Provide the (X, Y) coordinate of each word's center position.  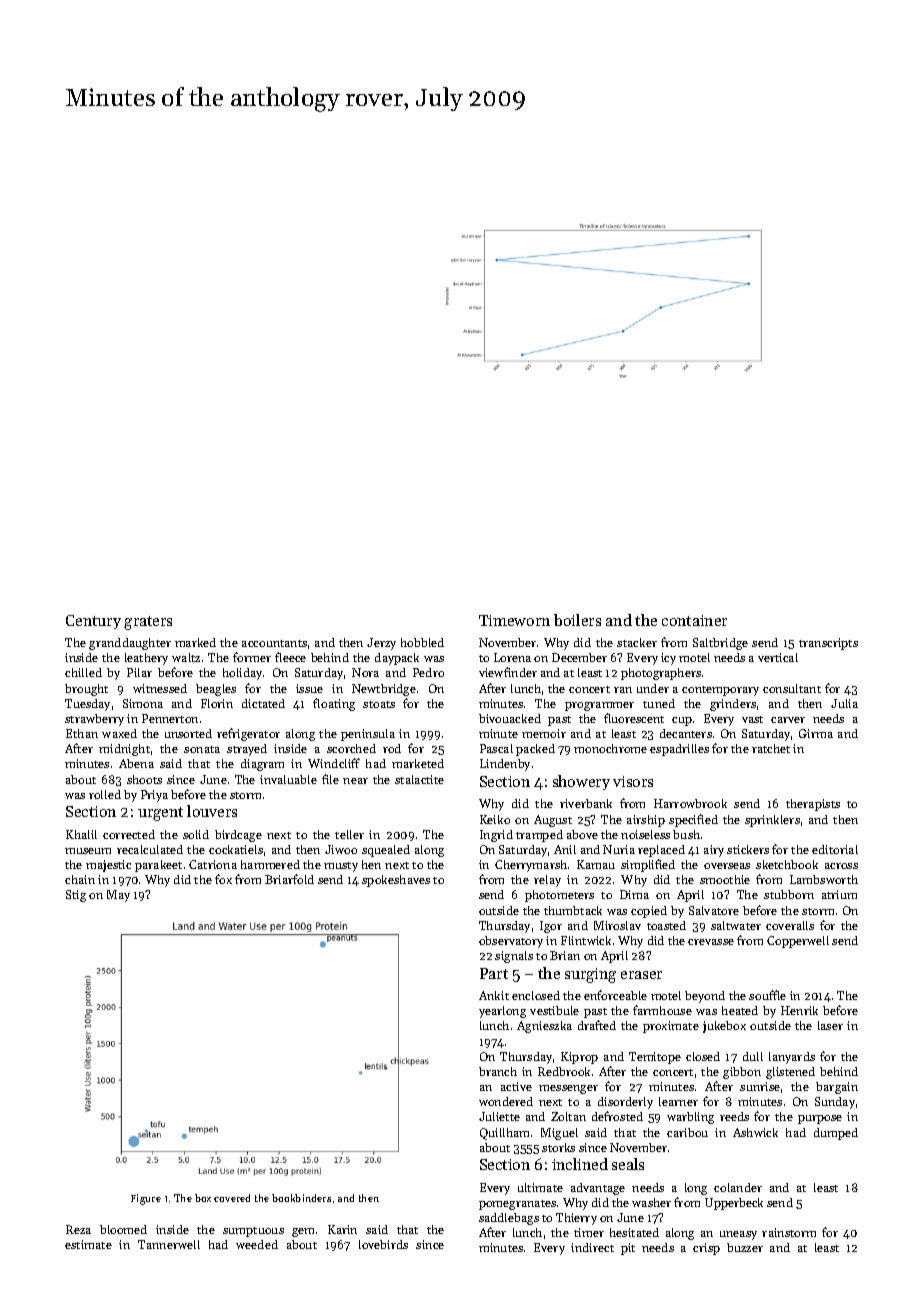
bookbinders (301, 1198)
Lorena (512, 657)
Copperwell (798, 942)
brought (86, 690)
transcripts (828, 644)
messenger (568, 1089)
